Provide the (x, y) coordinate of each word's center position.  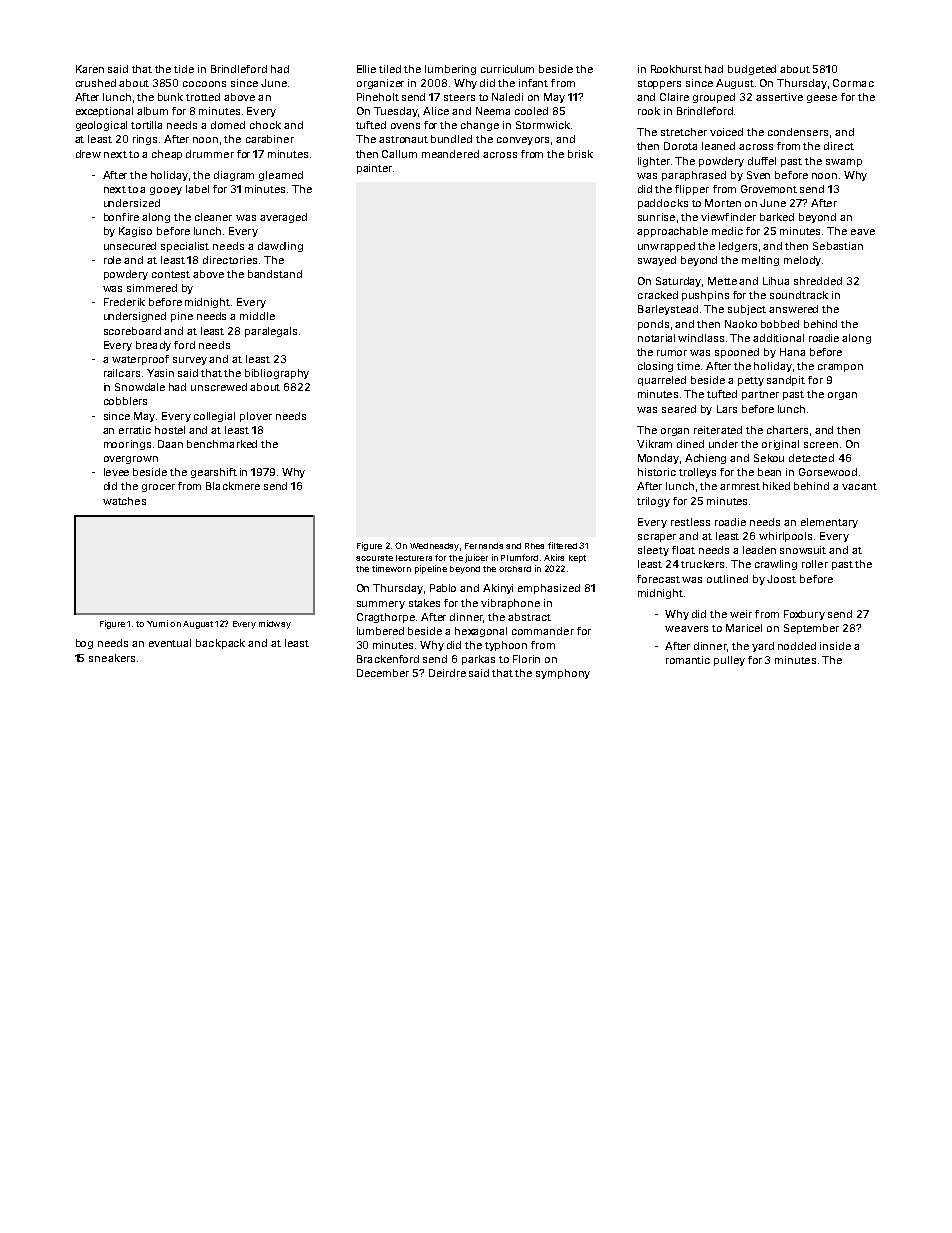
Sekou (769, 458)
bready (153, 346)
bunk (170, 97)
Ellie (366, 69)
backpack (220, 644)
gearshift (214, 473)
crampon (840, 368)
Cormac (853, 83)
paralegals (271, 332)
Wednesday (434, 547)
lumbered (380, 631)
